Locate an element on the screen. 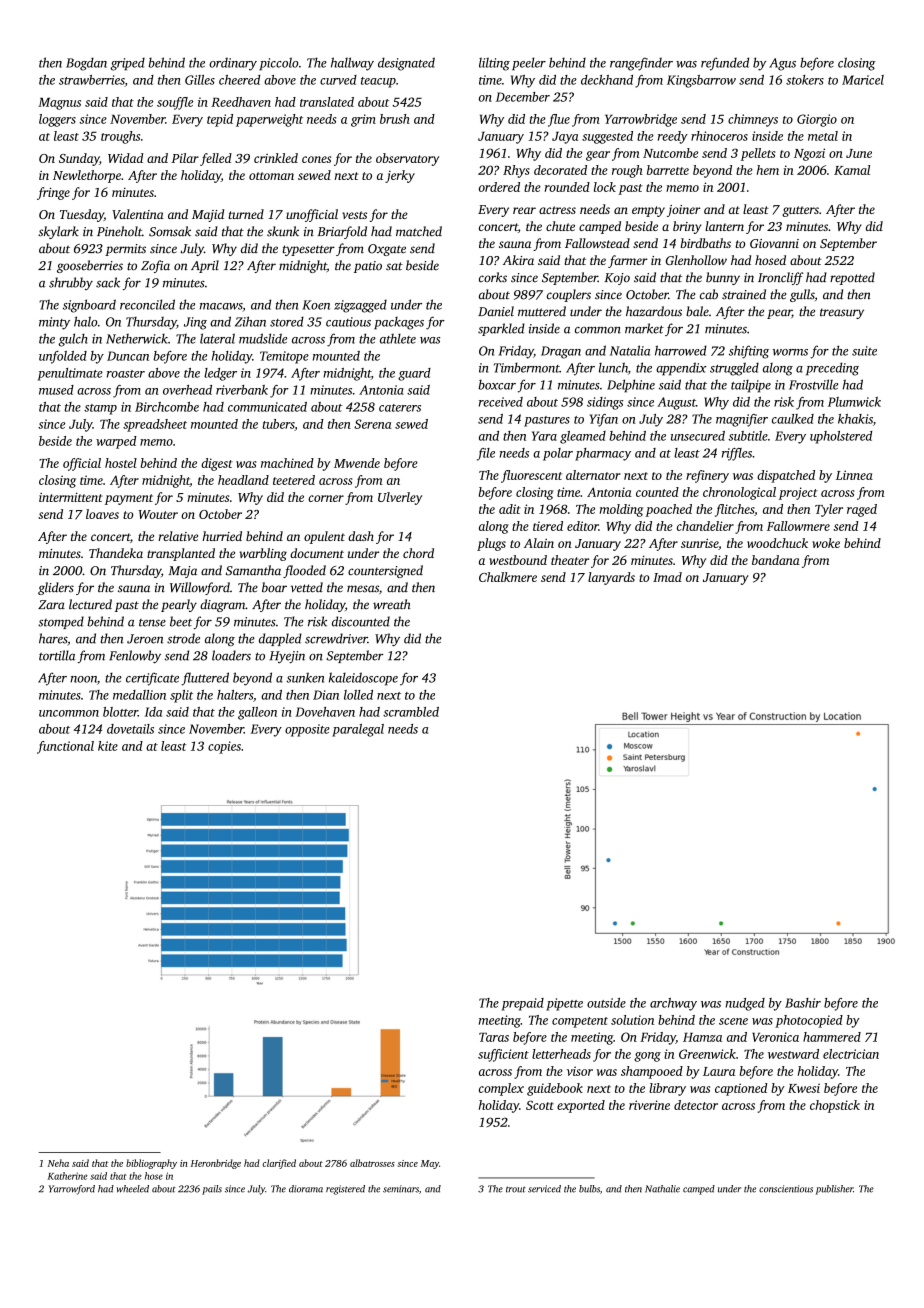  scrambled is located at coordinates (411, 712).
